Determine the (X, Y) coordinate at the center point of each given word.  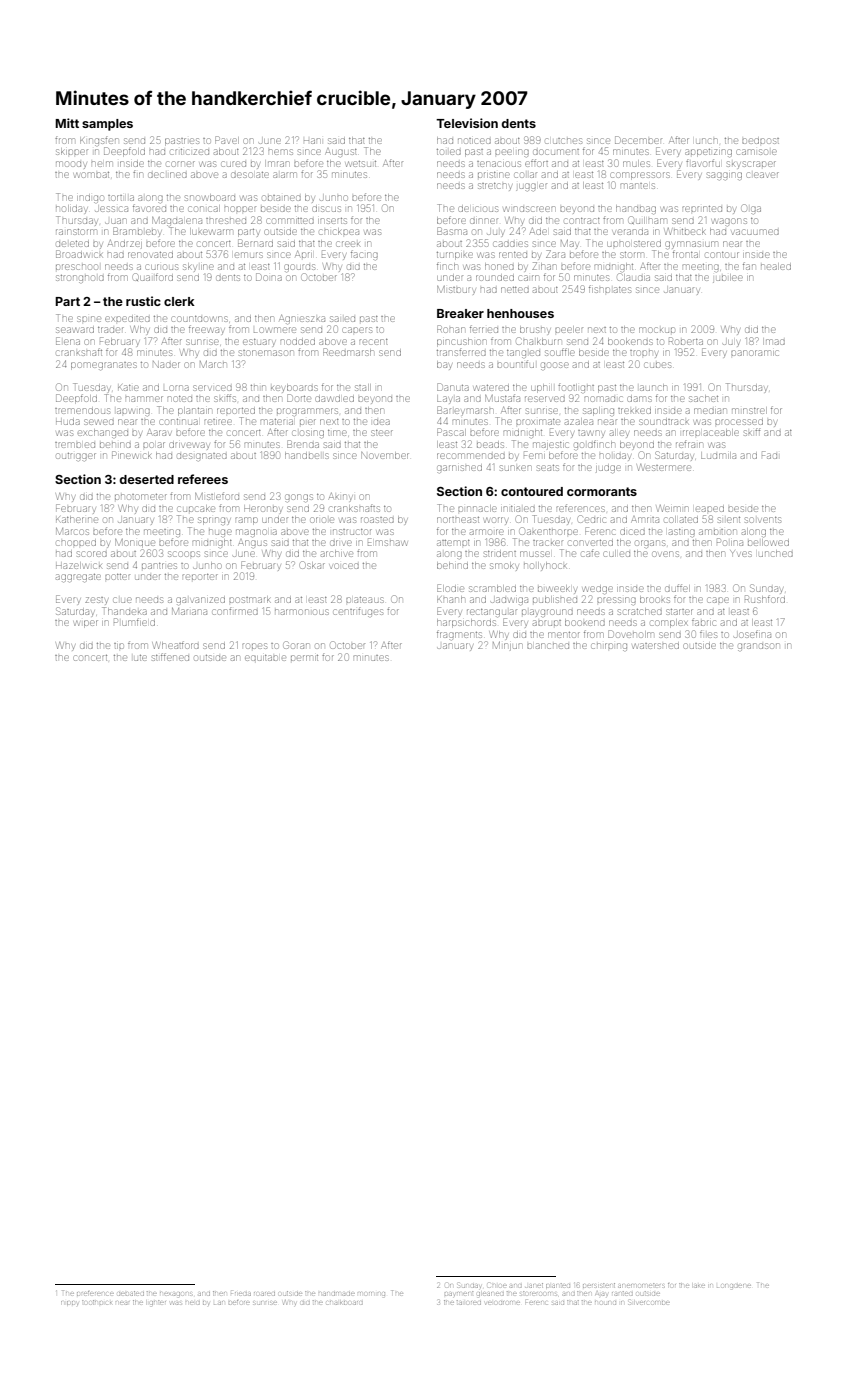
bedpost (760, 141)
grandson (758, 647)
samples (107, 125)
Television (467, 123)
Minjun (507, 646)
